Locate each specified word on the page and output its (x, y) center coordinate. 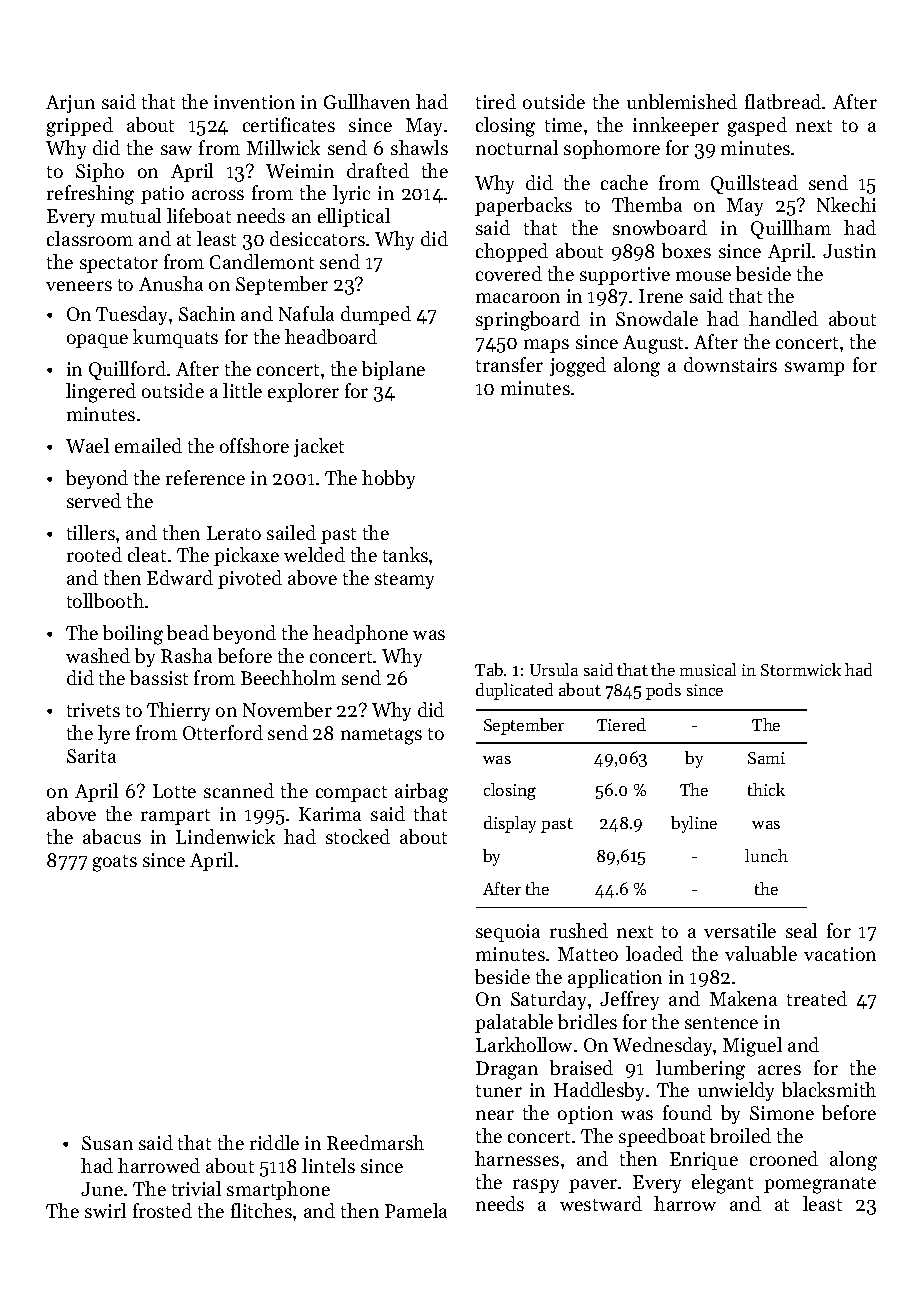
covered (509, 273)
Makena (743, 998)
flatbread (783, 101)
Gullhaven (367, 101)
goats (115, 863)
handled (783, 318)
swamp (814, 369)
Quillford (127, 370)
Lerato (234, 533)
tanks (405, 554)
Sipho (100, 172)
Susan (107, 1143)
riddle (274, 1142)
